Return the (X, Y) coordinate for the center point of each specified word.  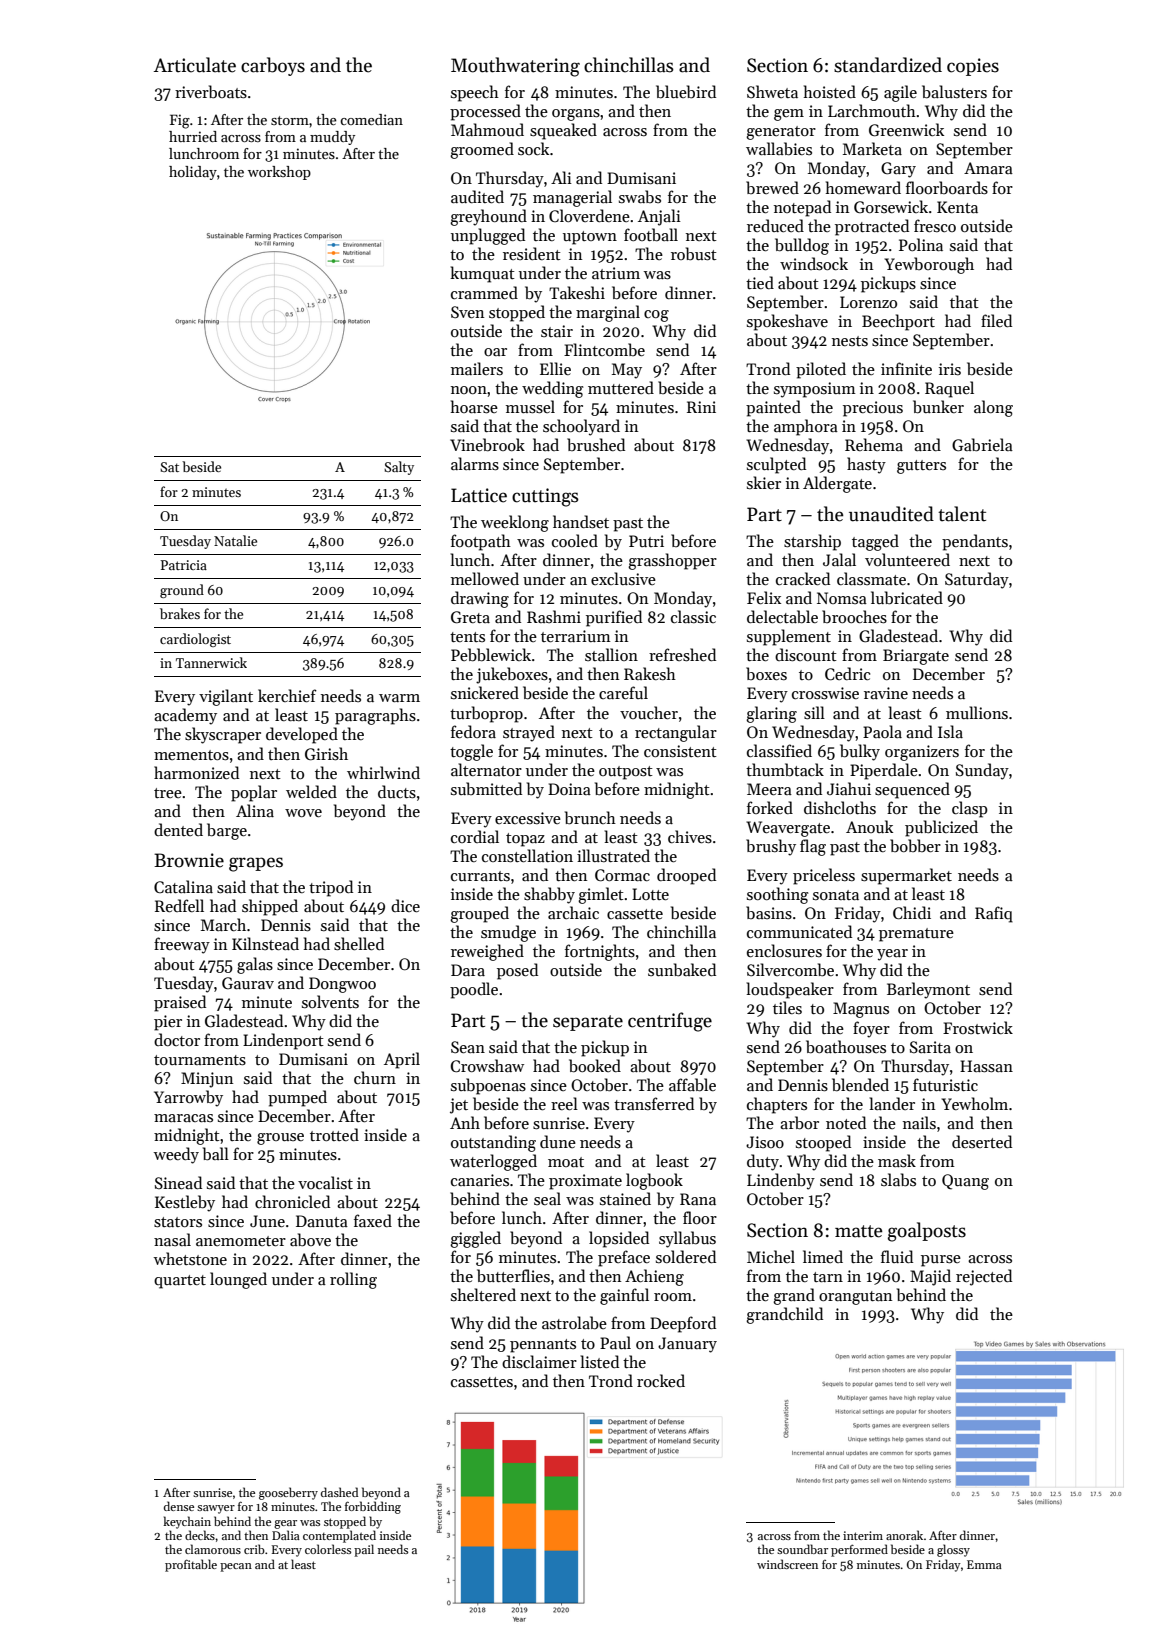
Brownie (189, 860)
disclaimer (539, 1362)
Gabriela (982, 445)
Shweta (772, 91)
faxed (373, 1220)
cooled (575, 540)
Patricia (184, 565)
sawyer (216, 1509)
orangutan (855, 1298)
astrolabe (574, 1323)
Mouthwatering (515, 67)
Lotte (650, 894)
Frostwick (978, 1027)
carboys (273, 66)
